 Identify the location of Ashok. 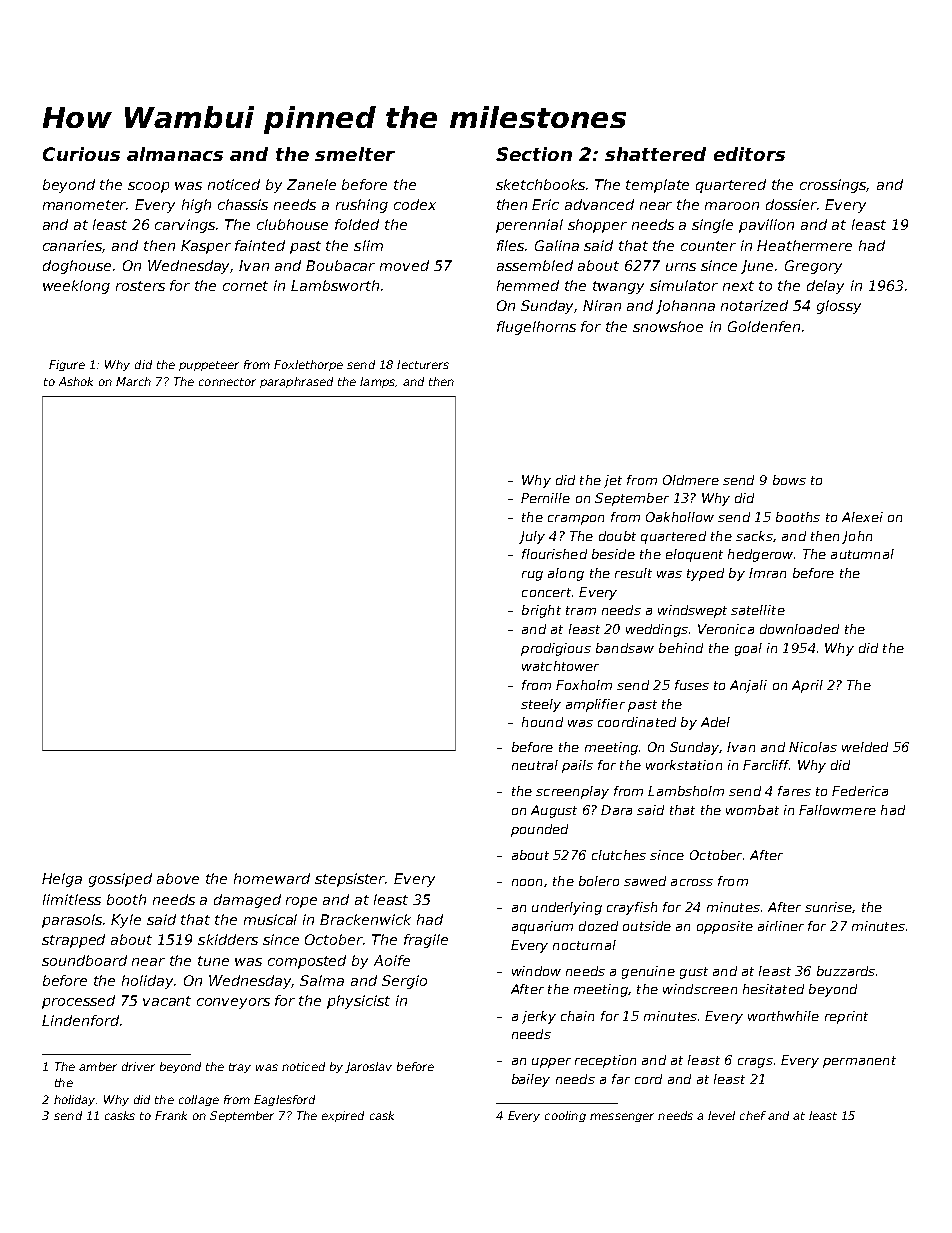
(76, 381).
